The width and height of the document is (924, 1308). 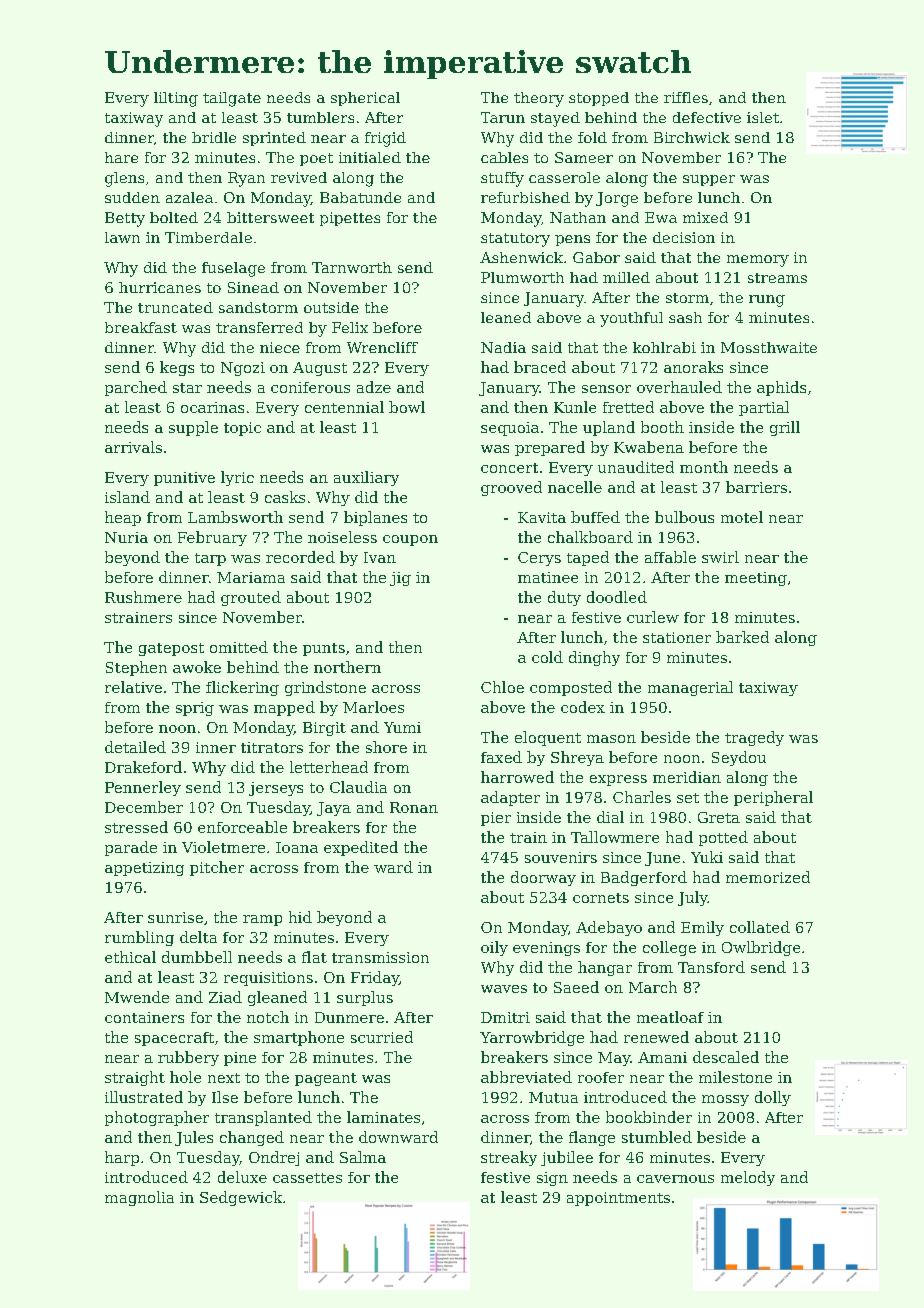 What do you see at coordinates (280, 347) in the document?
I see `niece` at bounding box center [280, 347].
